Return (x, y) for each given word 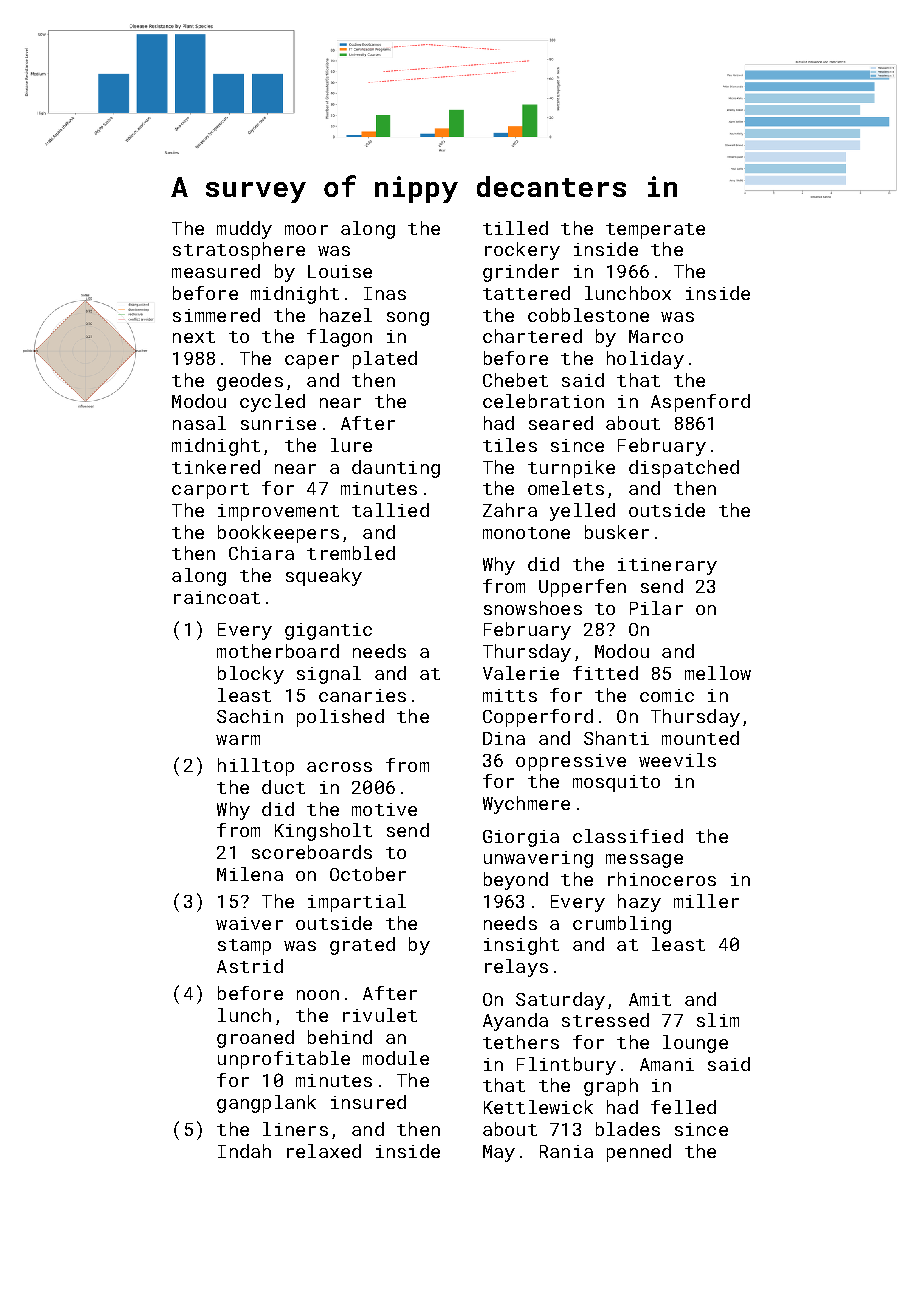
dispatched (684, 469)
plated (385, 360)
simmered (216, 315)
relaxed (324, 1151)
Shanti (616, 738)
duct (283, 787)
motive (384, 809)
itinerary (667, 566)
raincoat (217, 597)
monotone (526, 533)
